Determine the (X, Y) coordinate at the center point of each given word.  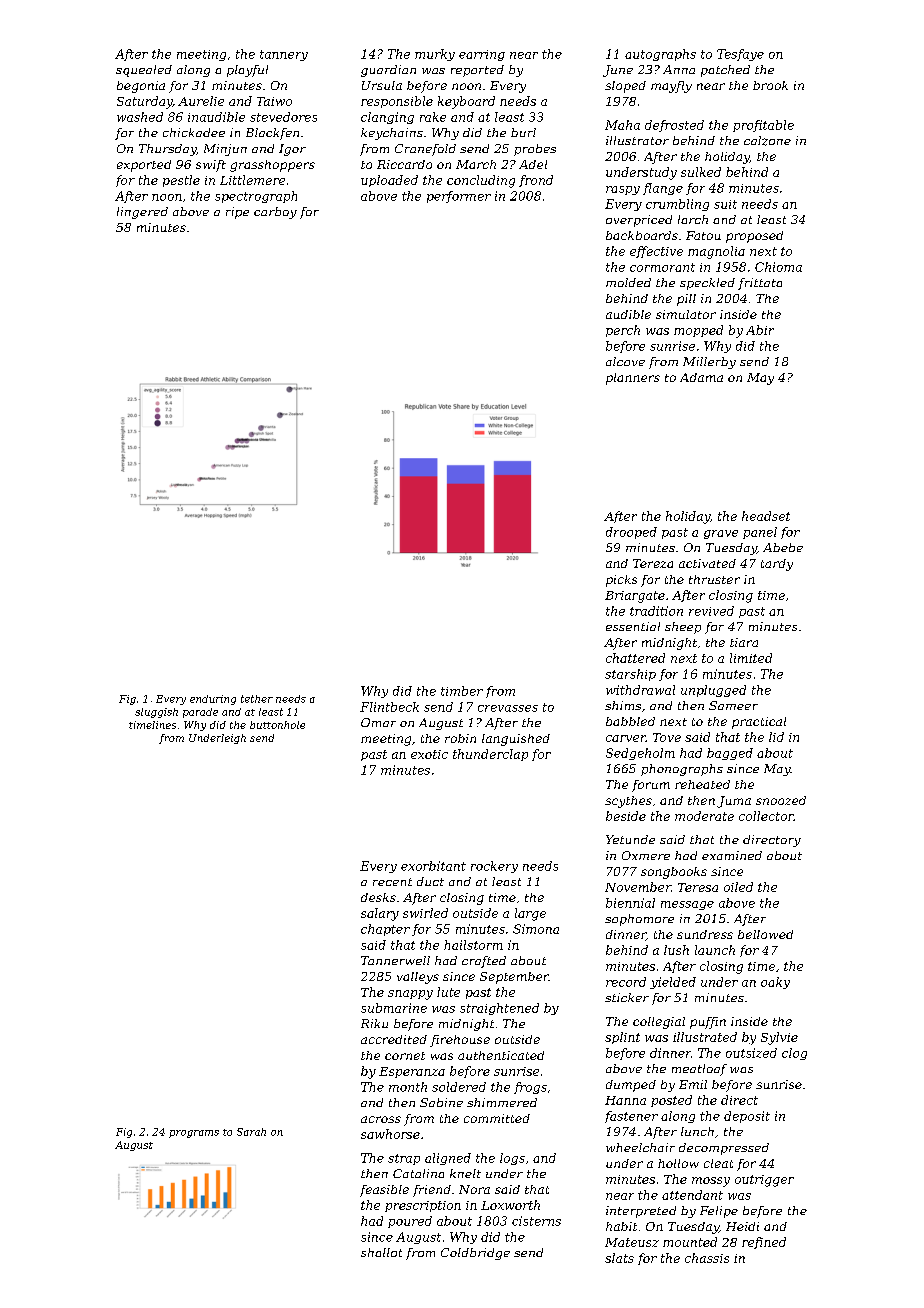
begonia (141, 87)
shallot (381, 1252)
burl (523, 132)
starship (630, 675)
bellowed (765, 934)
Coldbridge (475, 1254)
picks (621, 581)
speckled (707, 284)
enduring (213, 700)
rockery (494, 867)
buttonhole (277, 725)
